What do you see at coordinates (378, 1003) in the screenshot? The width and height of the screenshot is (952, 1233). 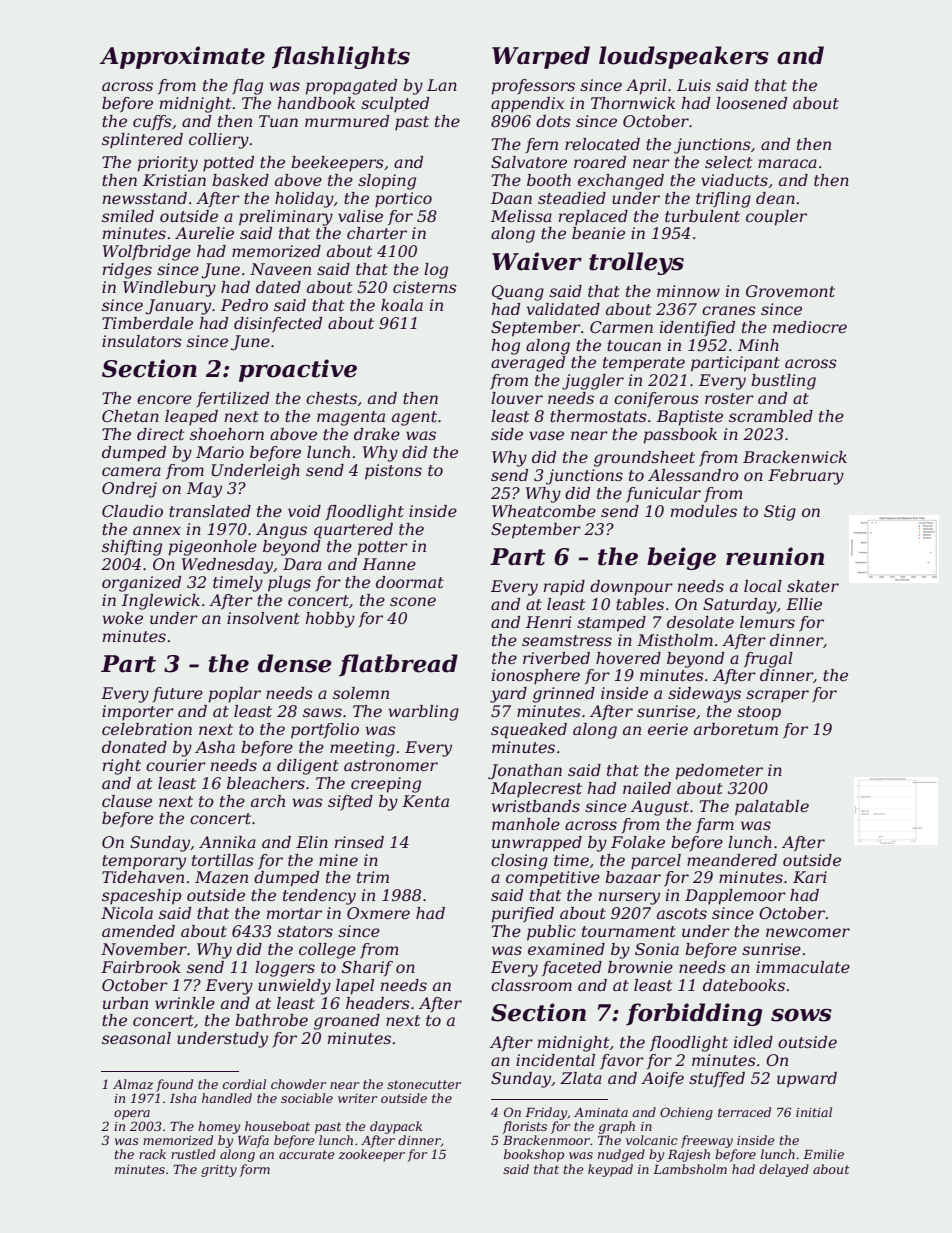 I see `headers` at bounding box center [378, 1003].
